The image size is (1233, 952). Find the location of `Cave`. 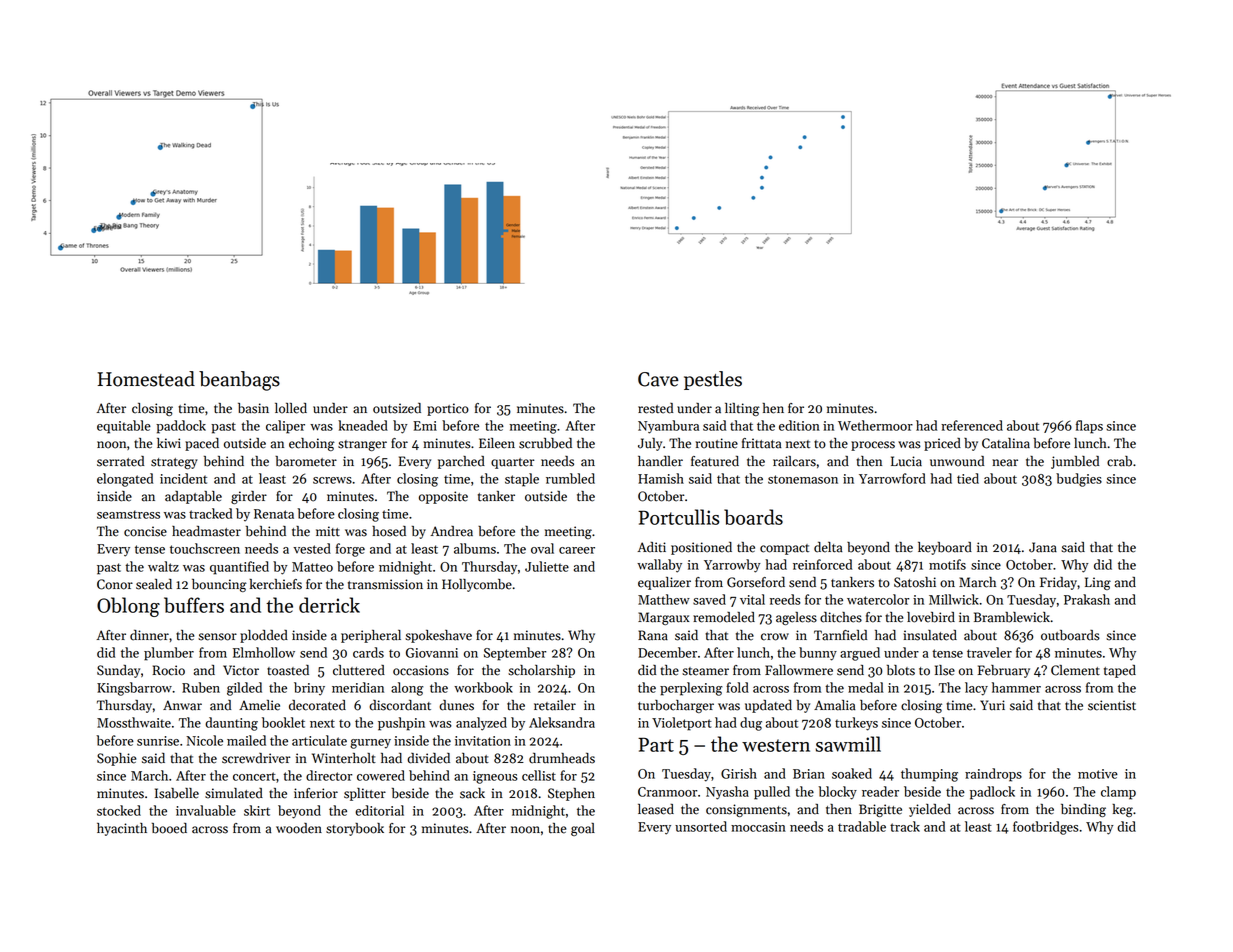

Cave is located at coordinates (658, 379).
